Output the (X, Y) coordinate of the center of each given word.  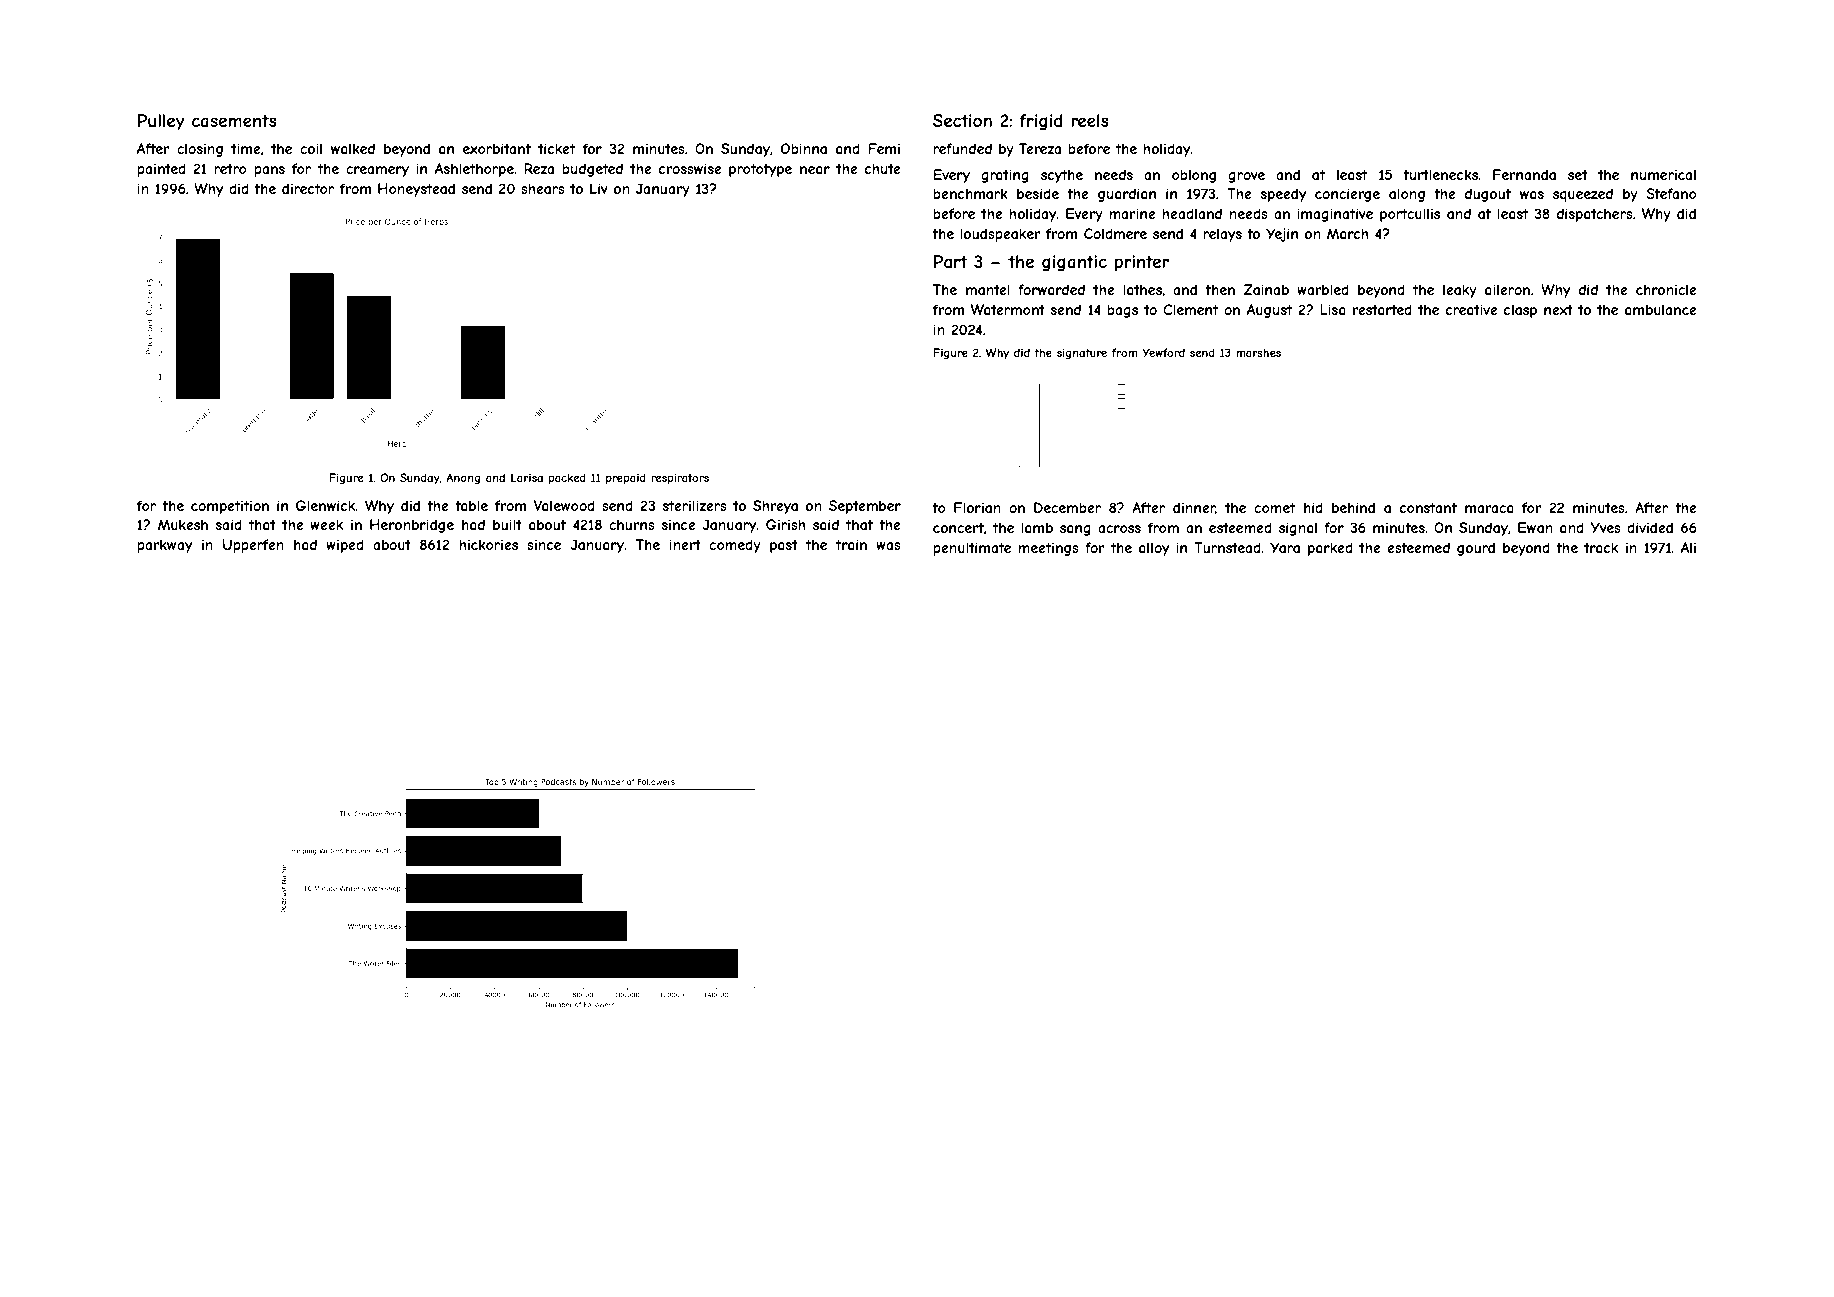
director (308, 188)
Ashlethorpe (474, 170)
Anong (463, 478)
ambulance (1661, 309)
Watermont (1008, 309)
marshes (1258, 352)
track (1601, 547)
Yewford (1163, 352)
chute (883, 168)
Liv (599, 188)
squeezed (1583, 195)
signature (1082, 353)
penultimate (972, 549)
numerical (1663, 174)
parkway (164, 546)
